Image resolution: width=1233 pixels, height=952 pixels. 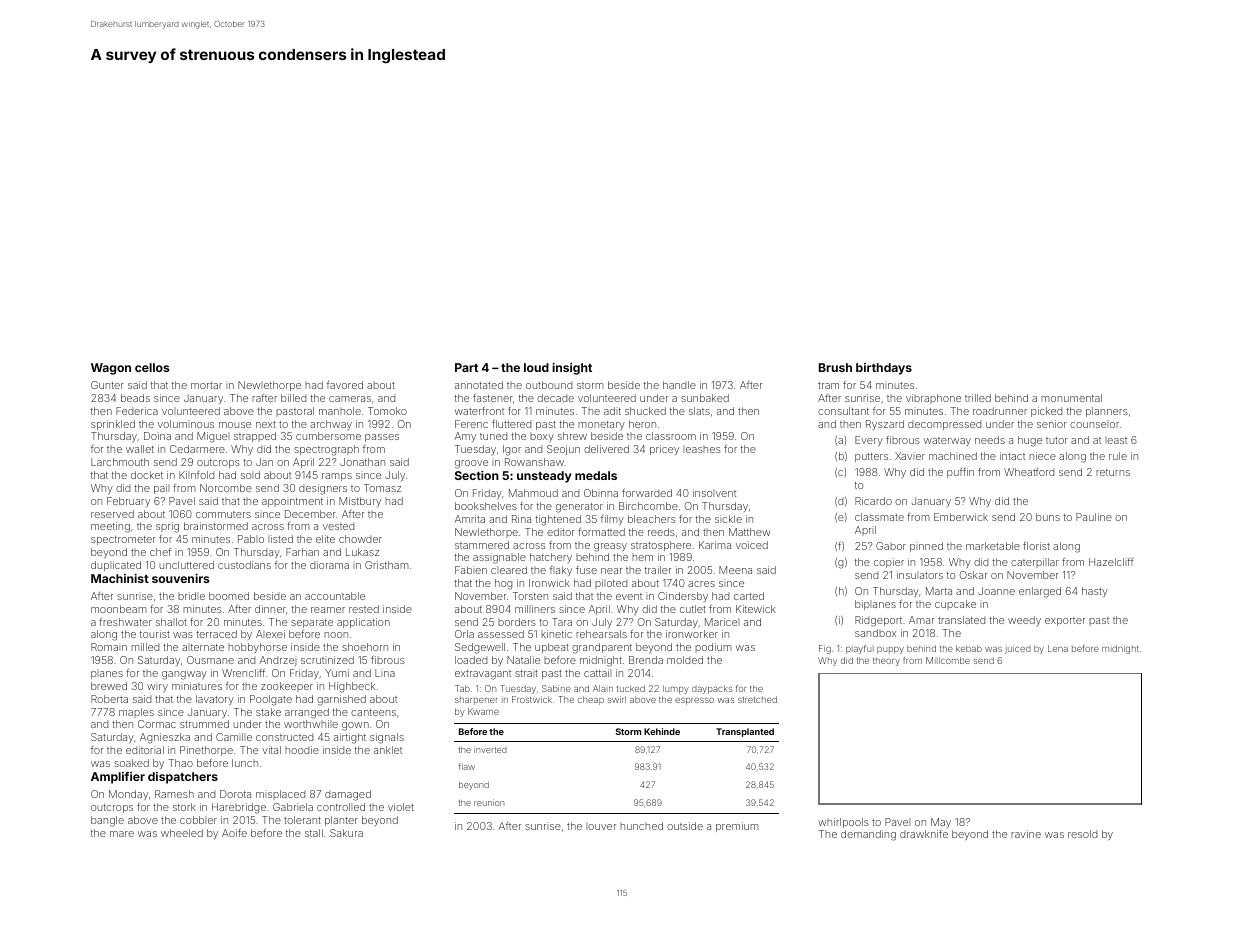 What do you see at coordinates (884, 369) in the document?
I see `birthdays` at bounding box center [884, 369].
